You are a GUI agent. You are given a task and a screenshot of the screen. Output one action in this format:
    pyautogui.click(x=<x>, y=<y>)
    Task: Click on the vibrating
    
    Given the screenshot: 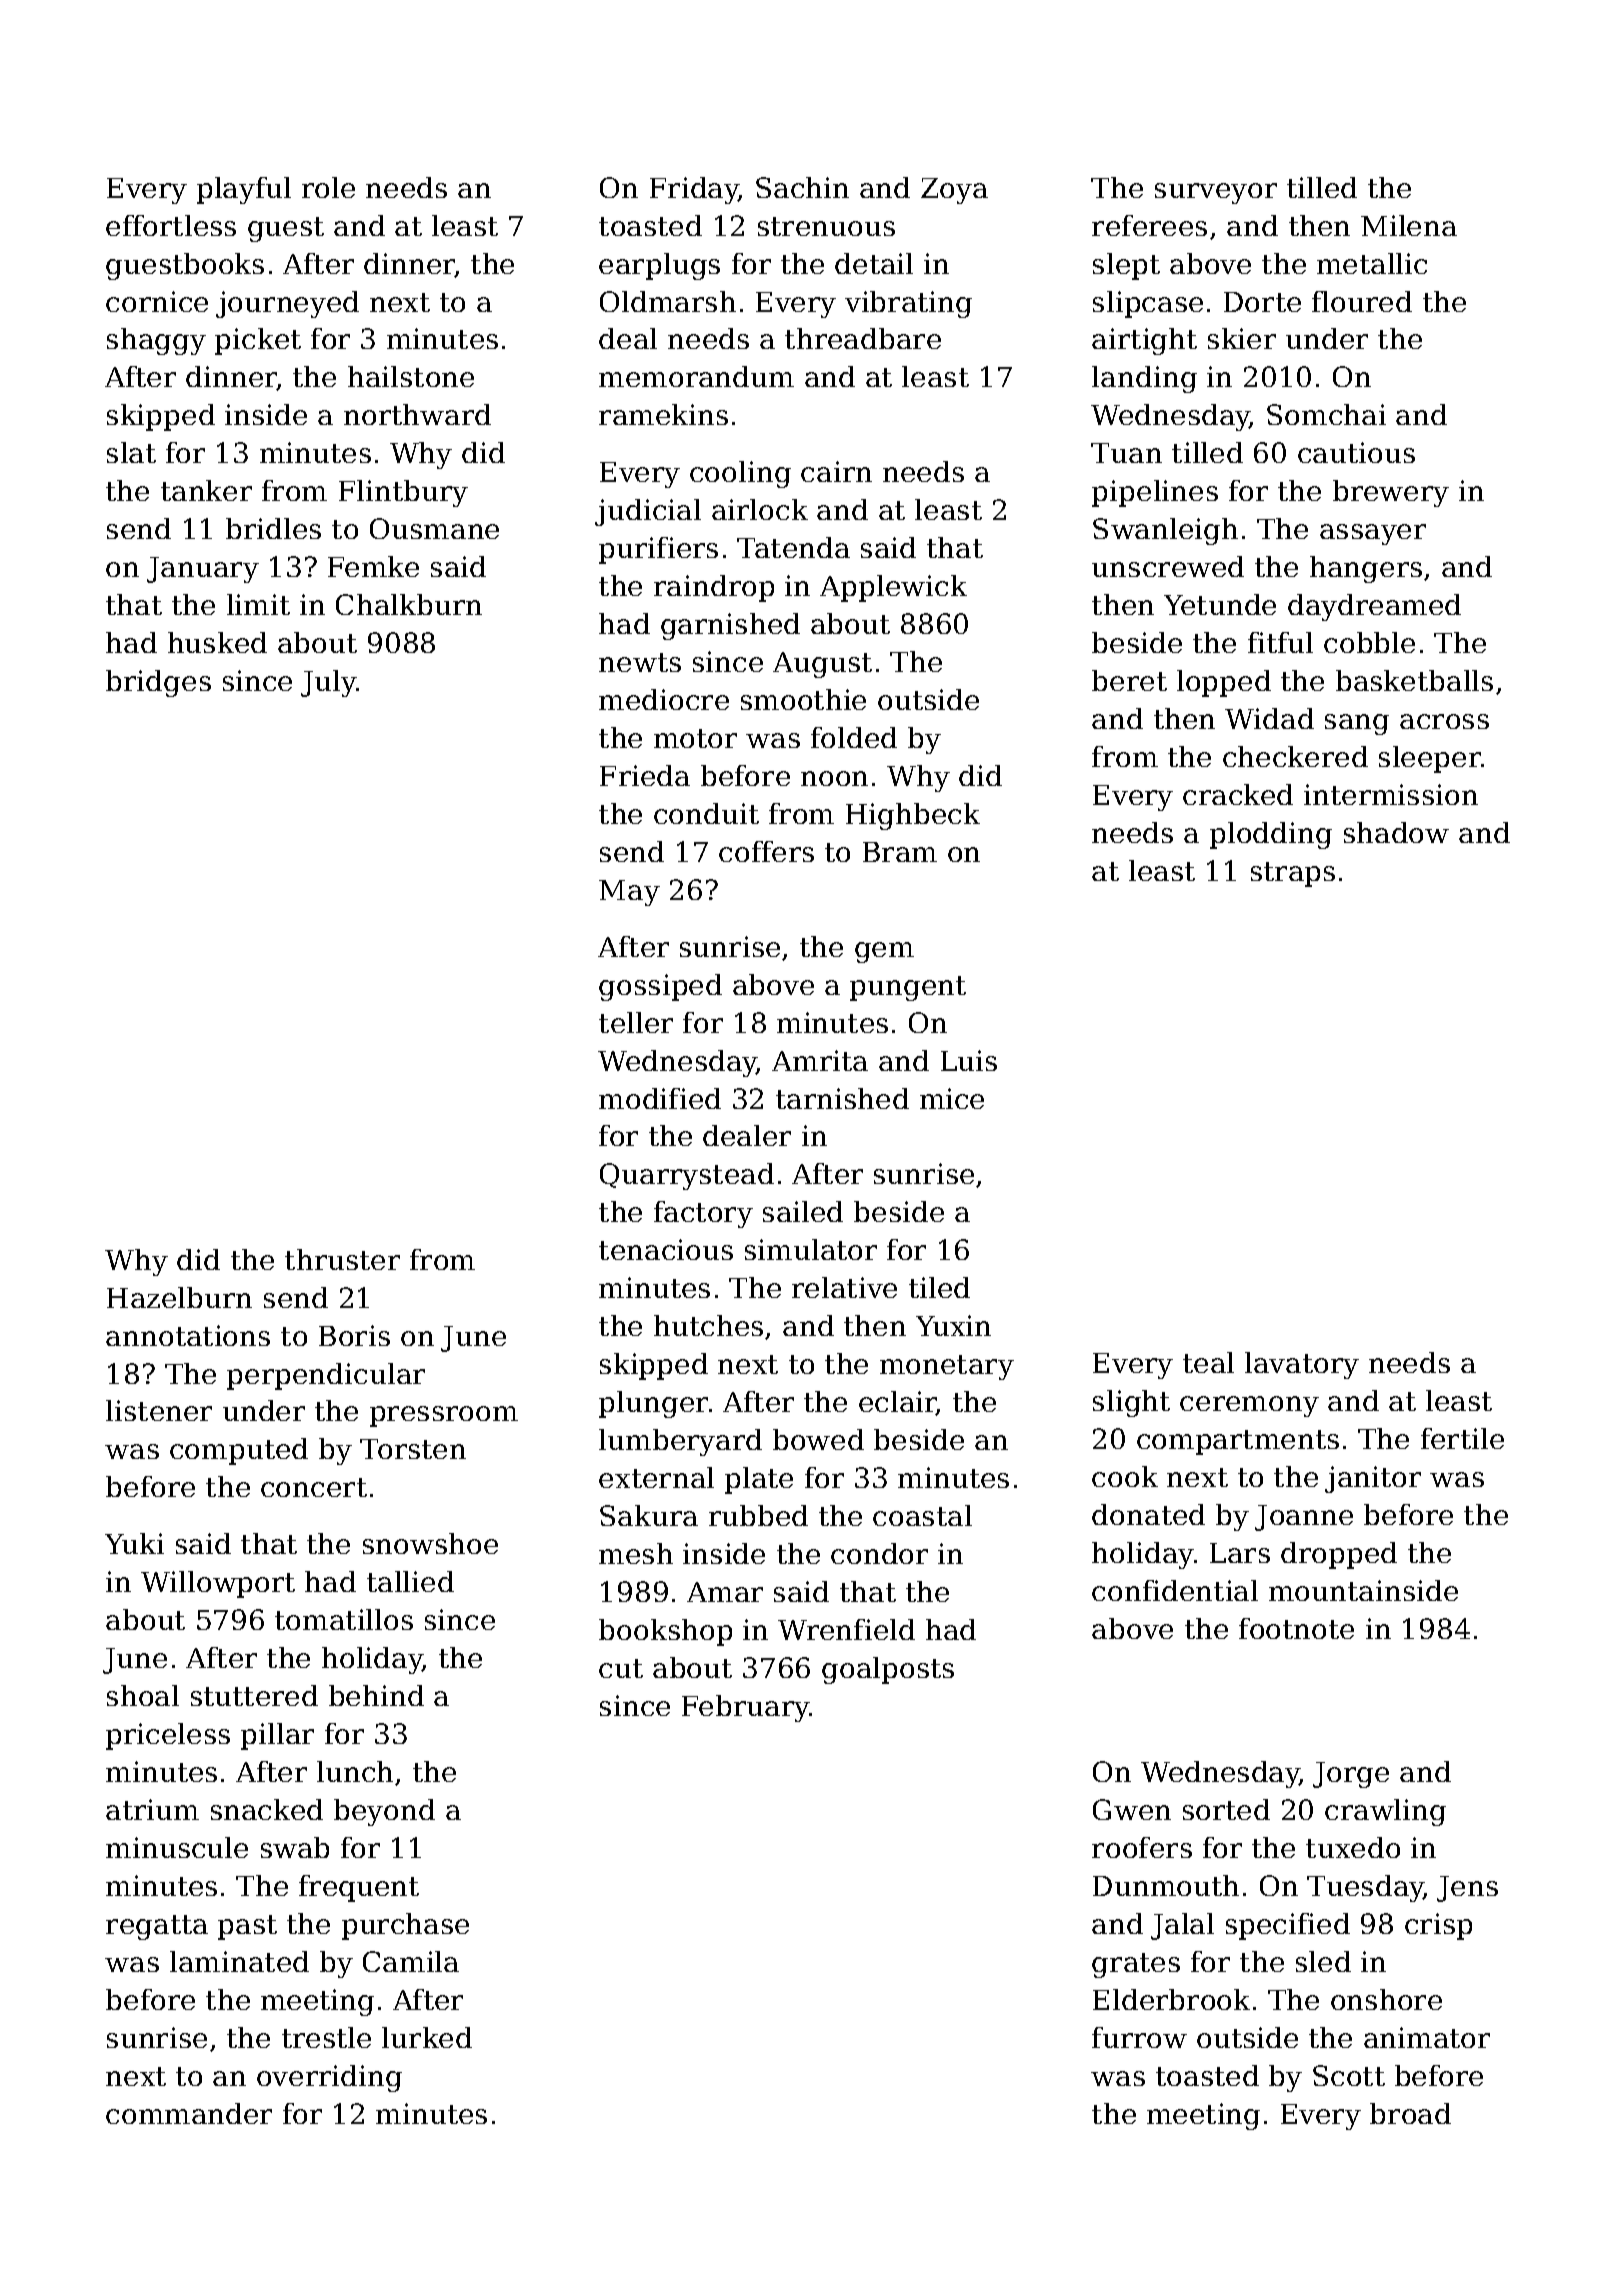 What is the action you would take?
    pyautogui.click(x=908, y=304)
